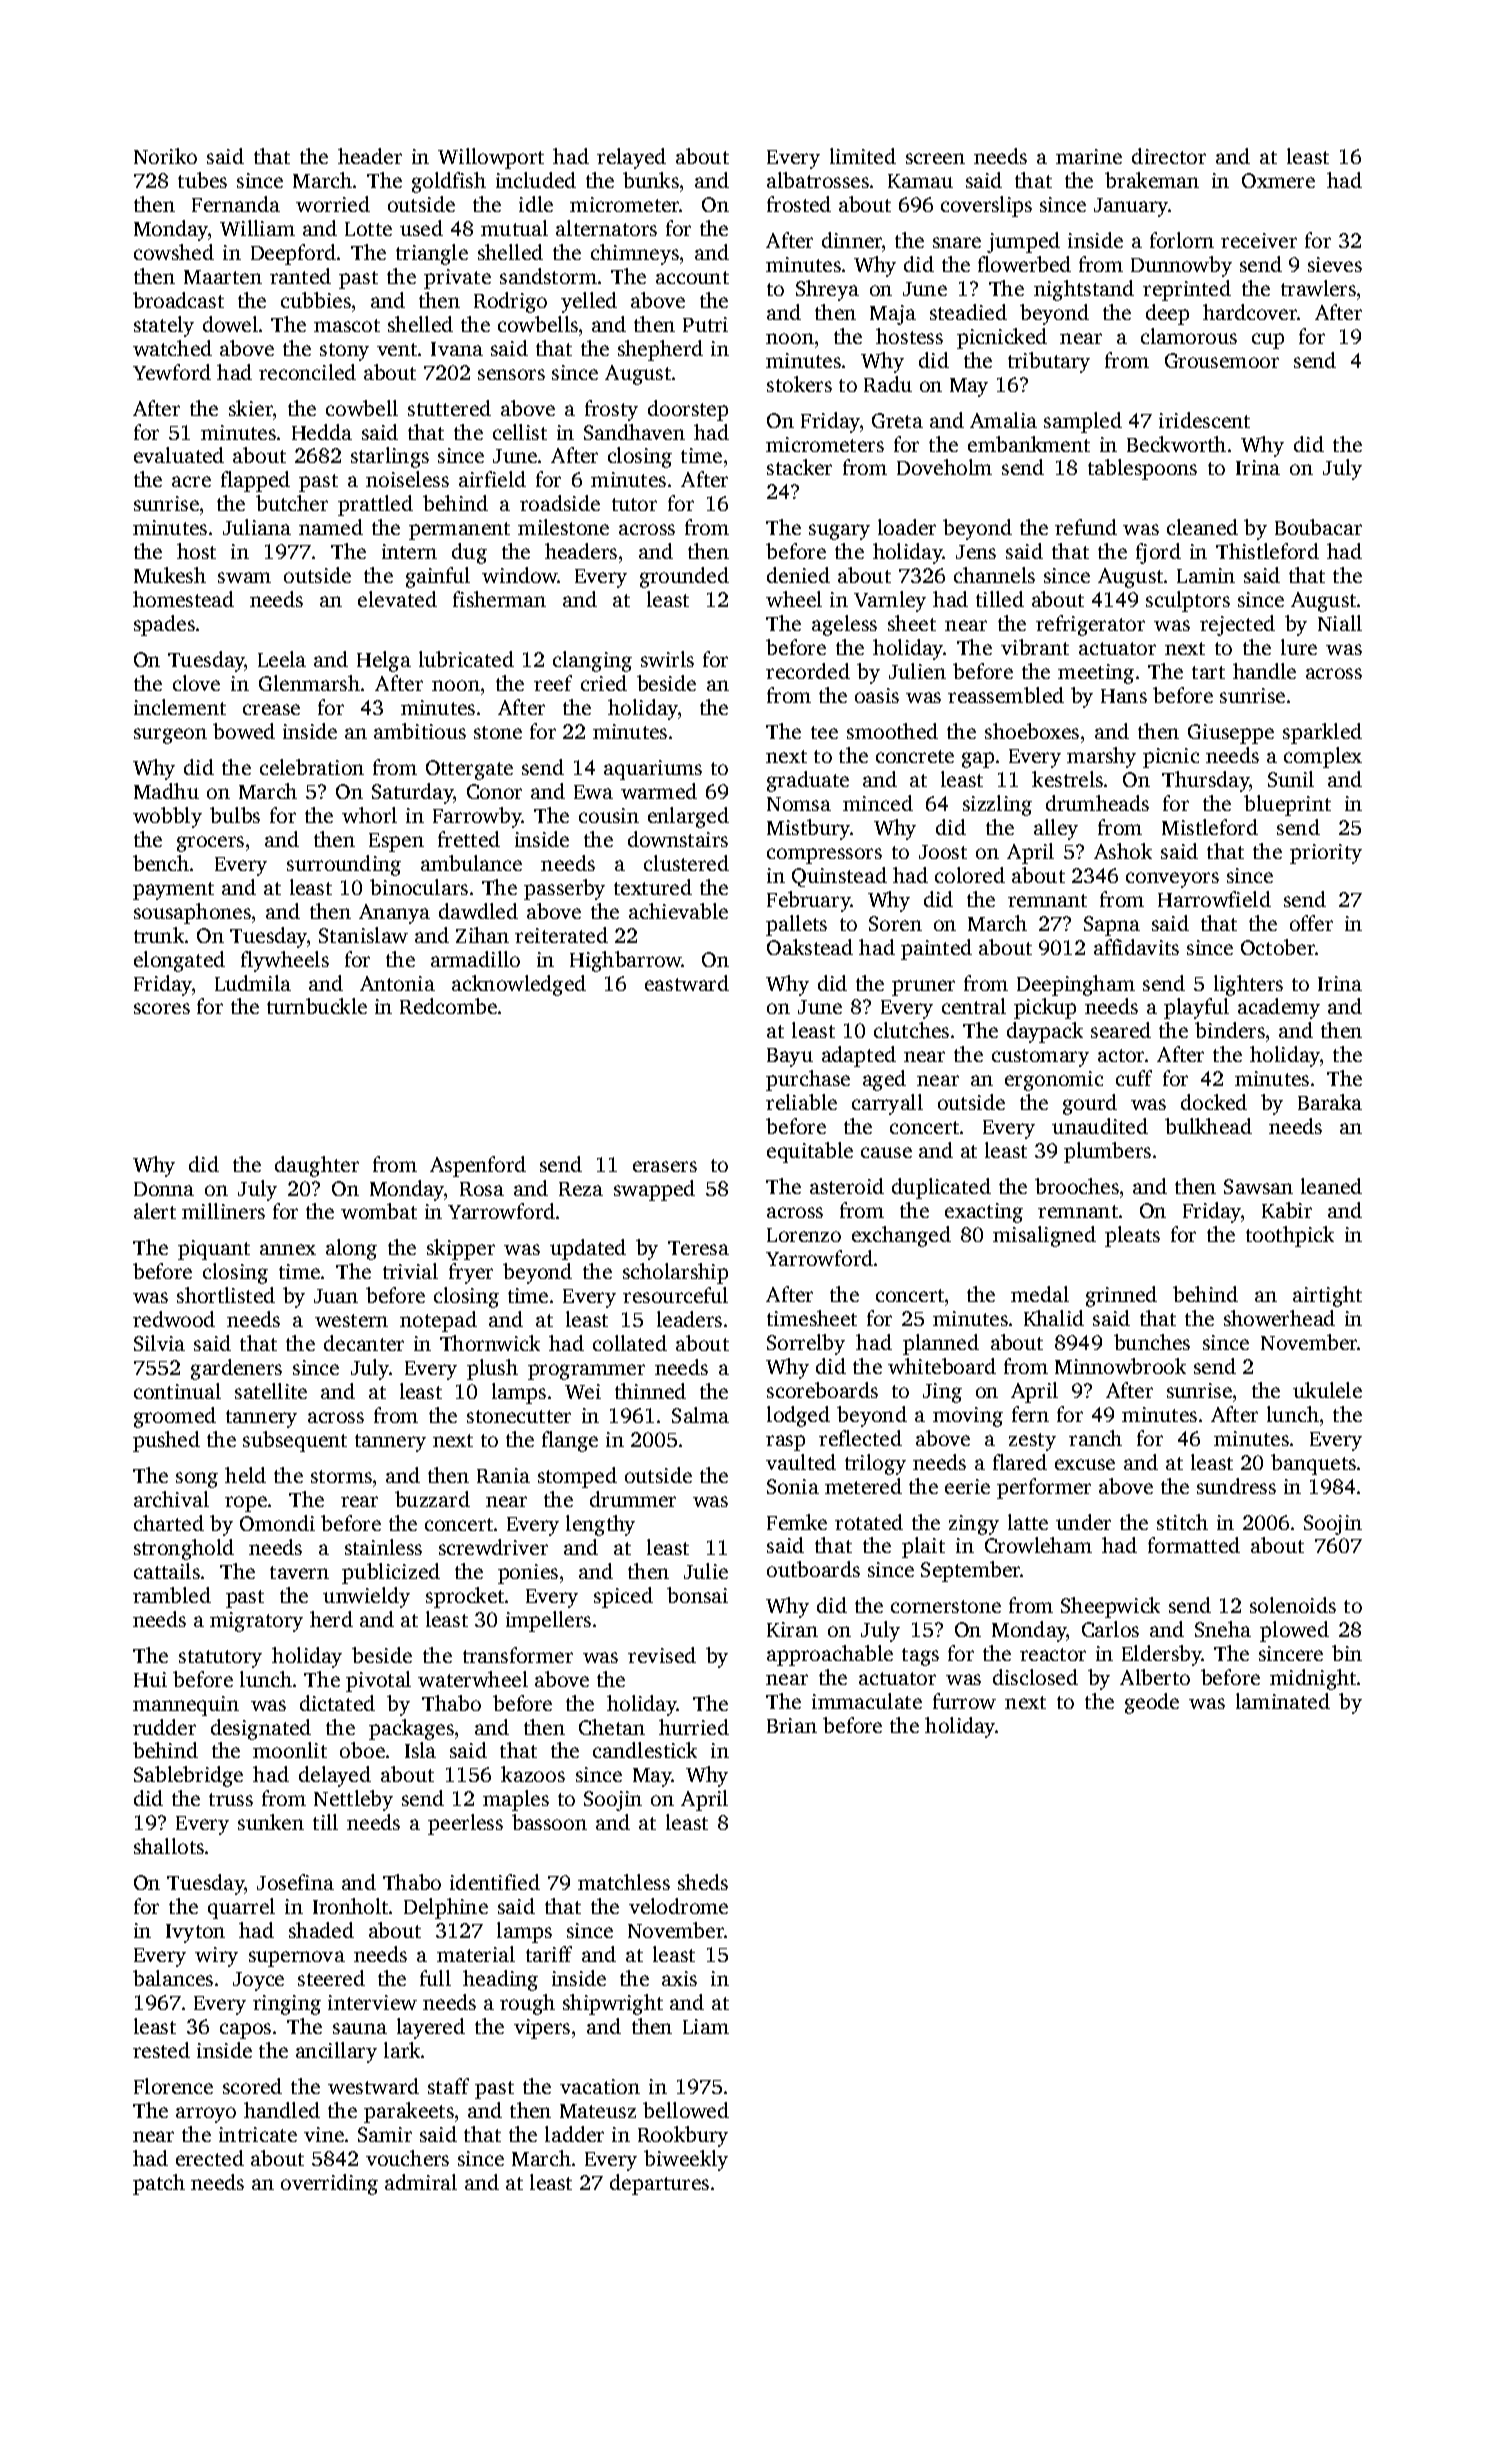  What do you see at coordinates (943, 852) in the screenshot?
I see `Joost` at bounding box center [943, 852].
